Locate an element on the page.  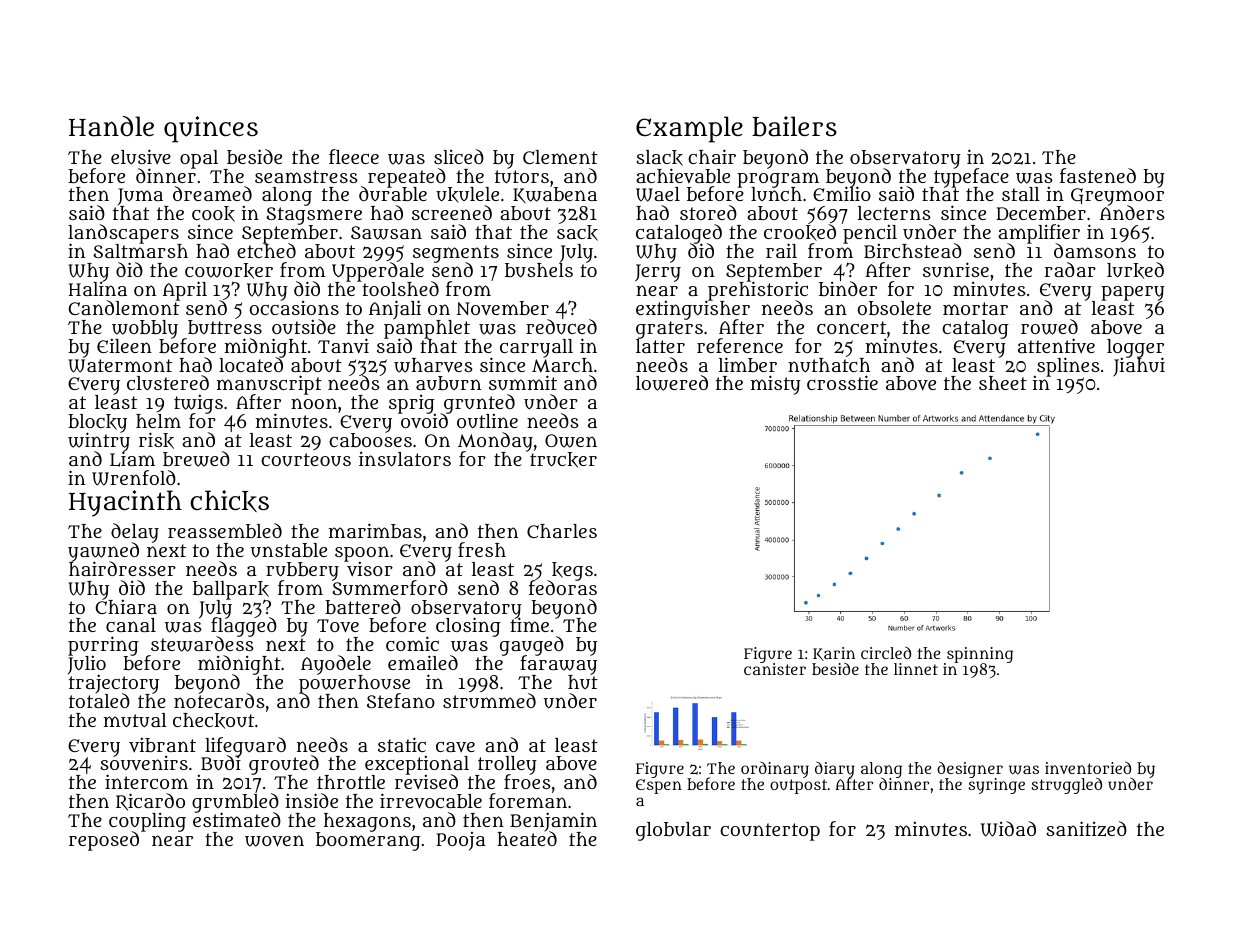
seamstress is located at coordinates (306, 176).
